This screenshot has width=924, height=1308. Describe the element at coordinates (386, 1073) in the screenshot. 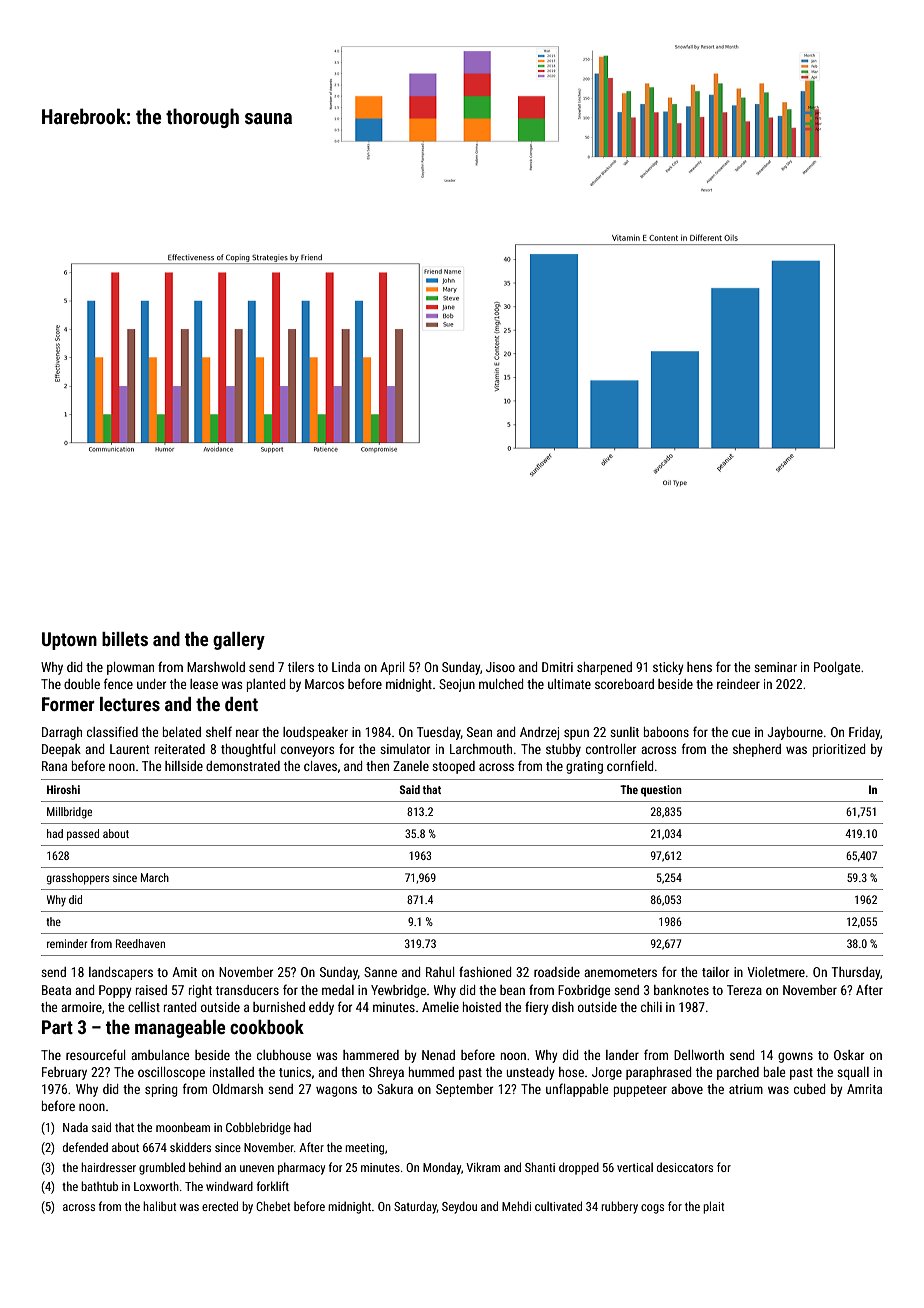

I see `Shreya` at that location.
